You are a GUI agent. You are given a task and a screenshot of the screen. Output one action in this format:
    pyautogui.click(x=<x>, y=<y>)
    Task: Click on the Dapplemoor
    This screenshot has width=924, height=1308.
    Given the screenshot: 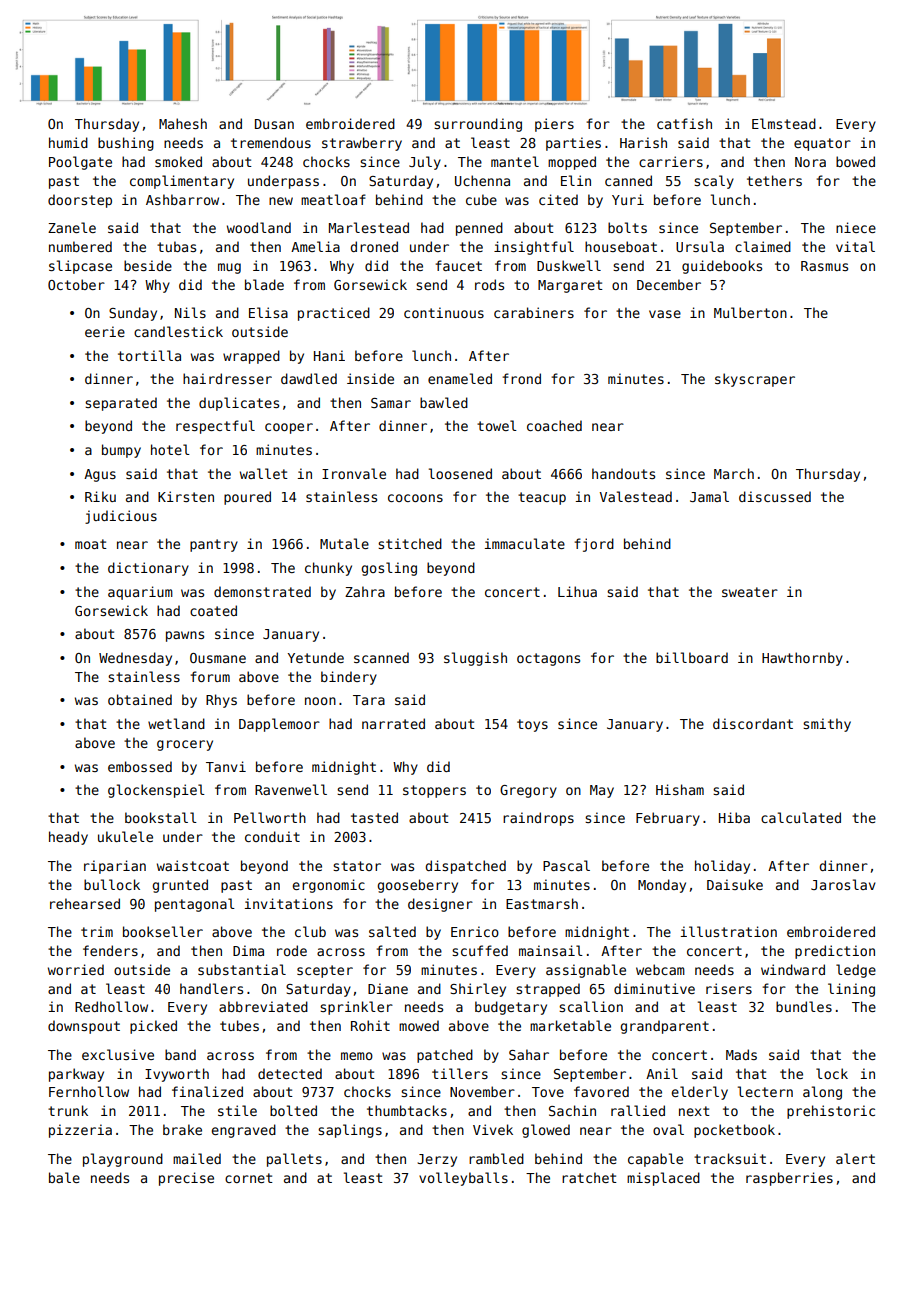 What is the action you would take?
    pyautogui.click(x=279, y=725)
